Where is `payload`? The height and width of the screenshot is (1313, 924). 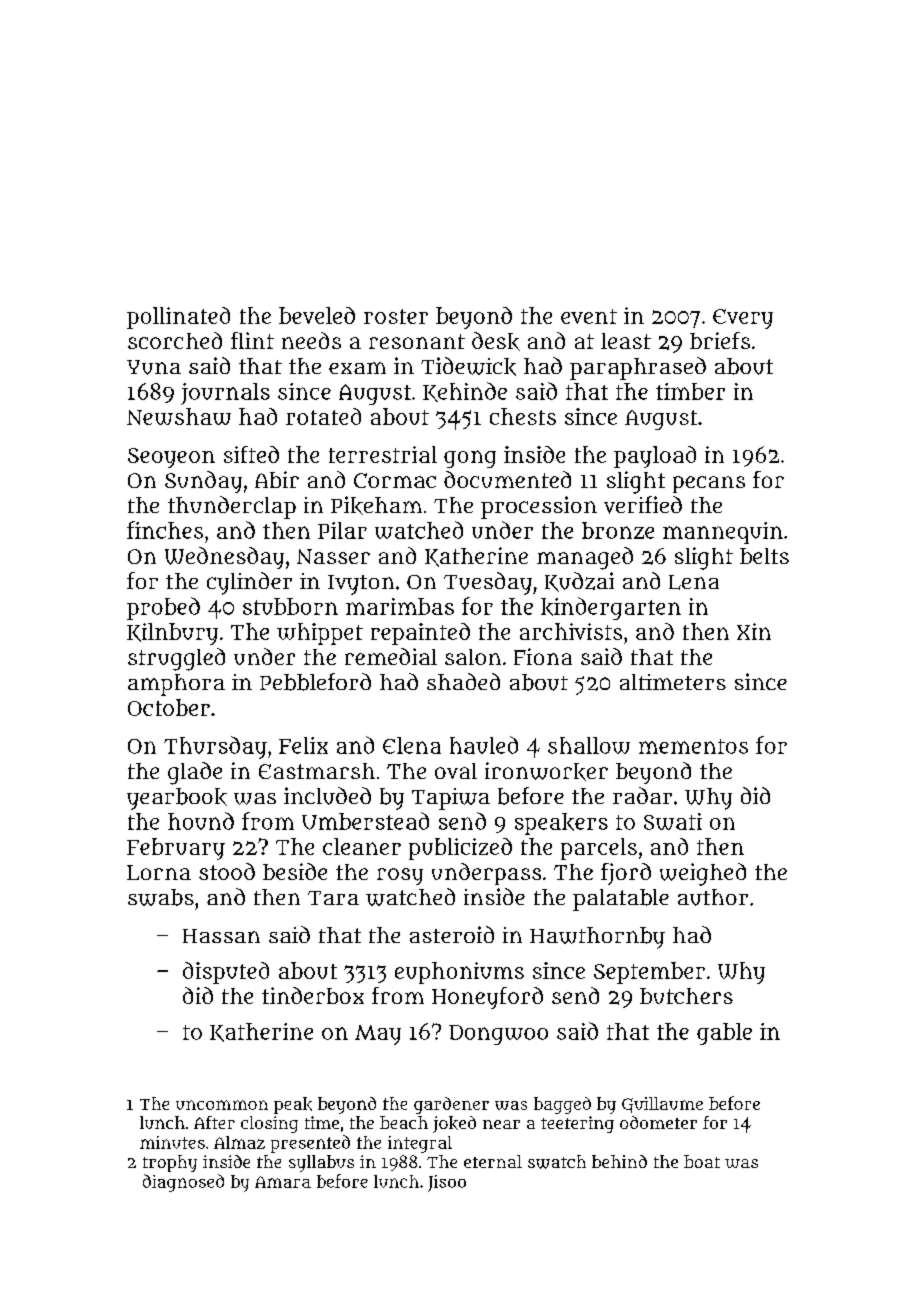 payload is located at coordinates (655, 457).
